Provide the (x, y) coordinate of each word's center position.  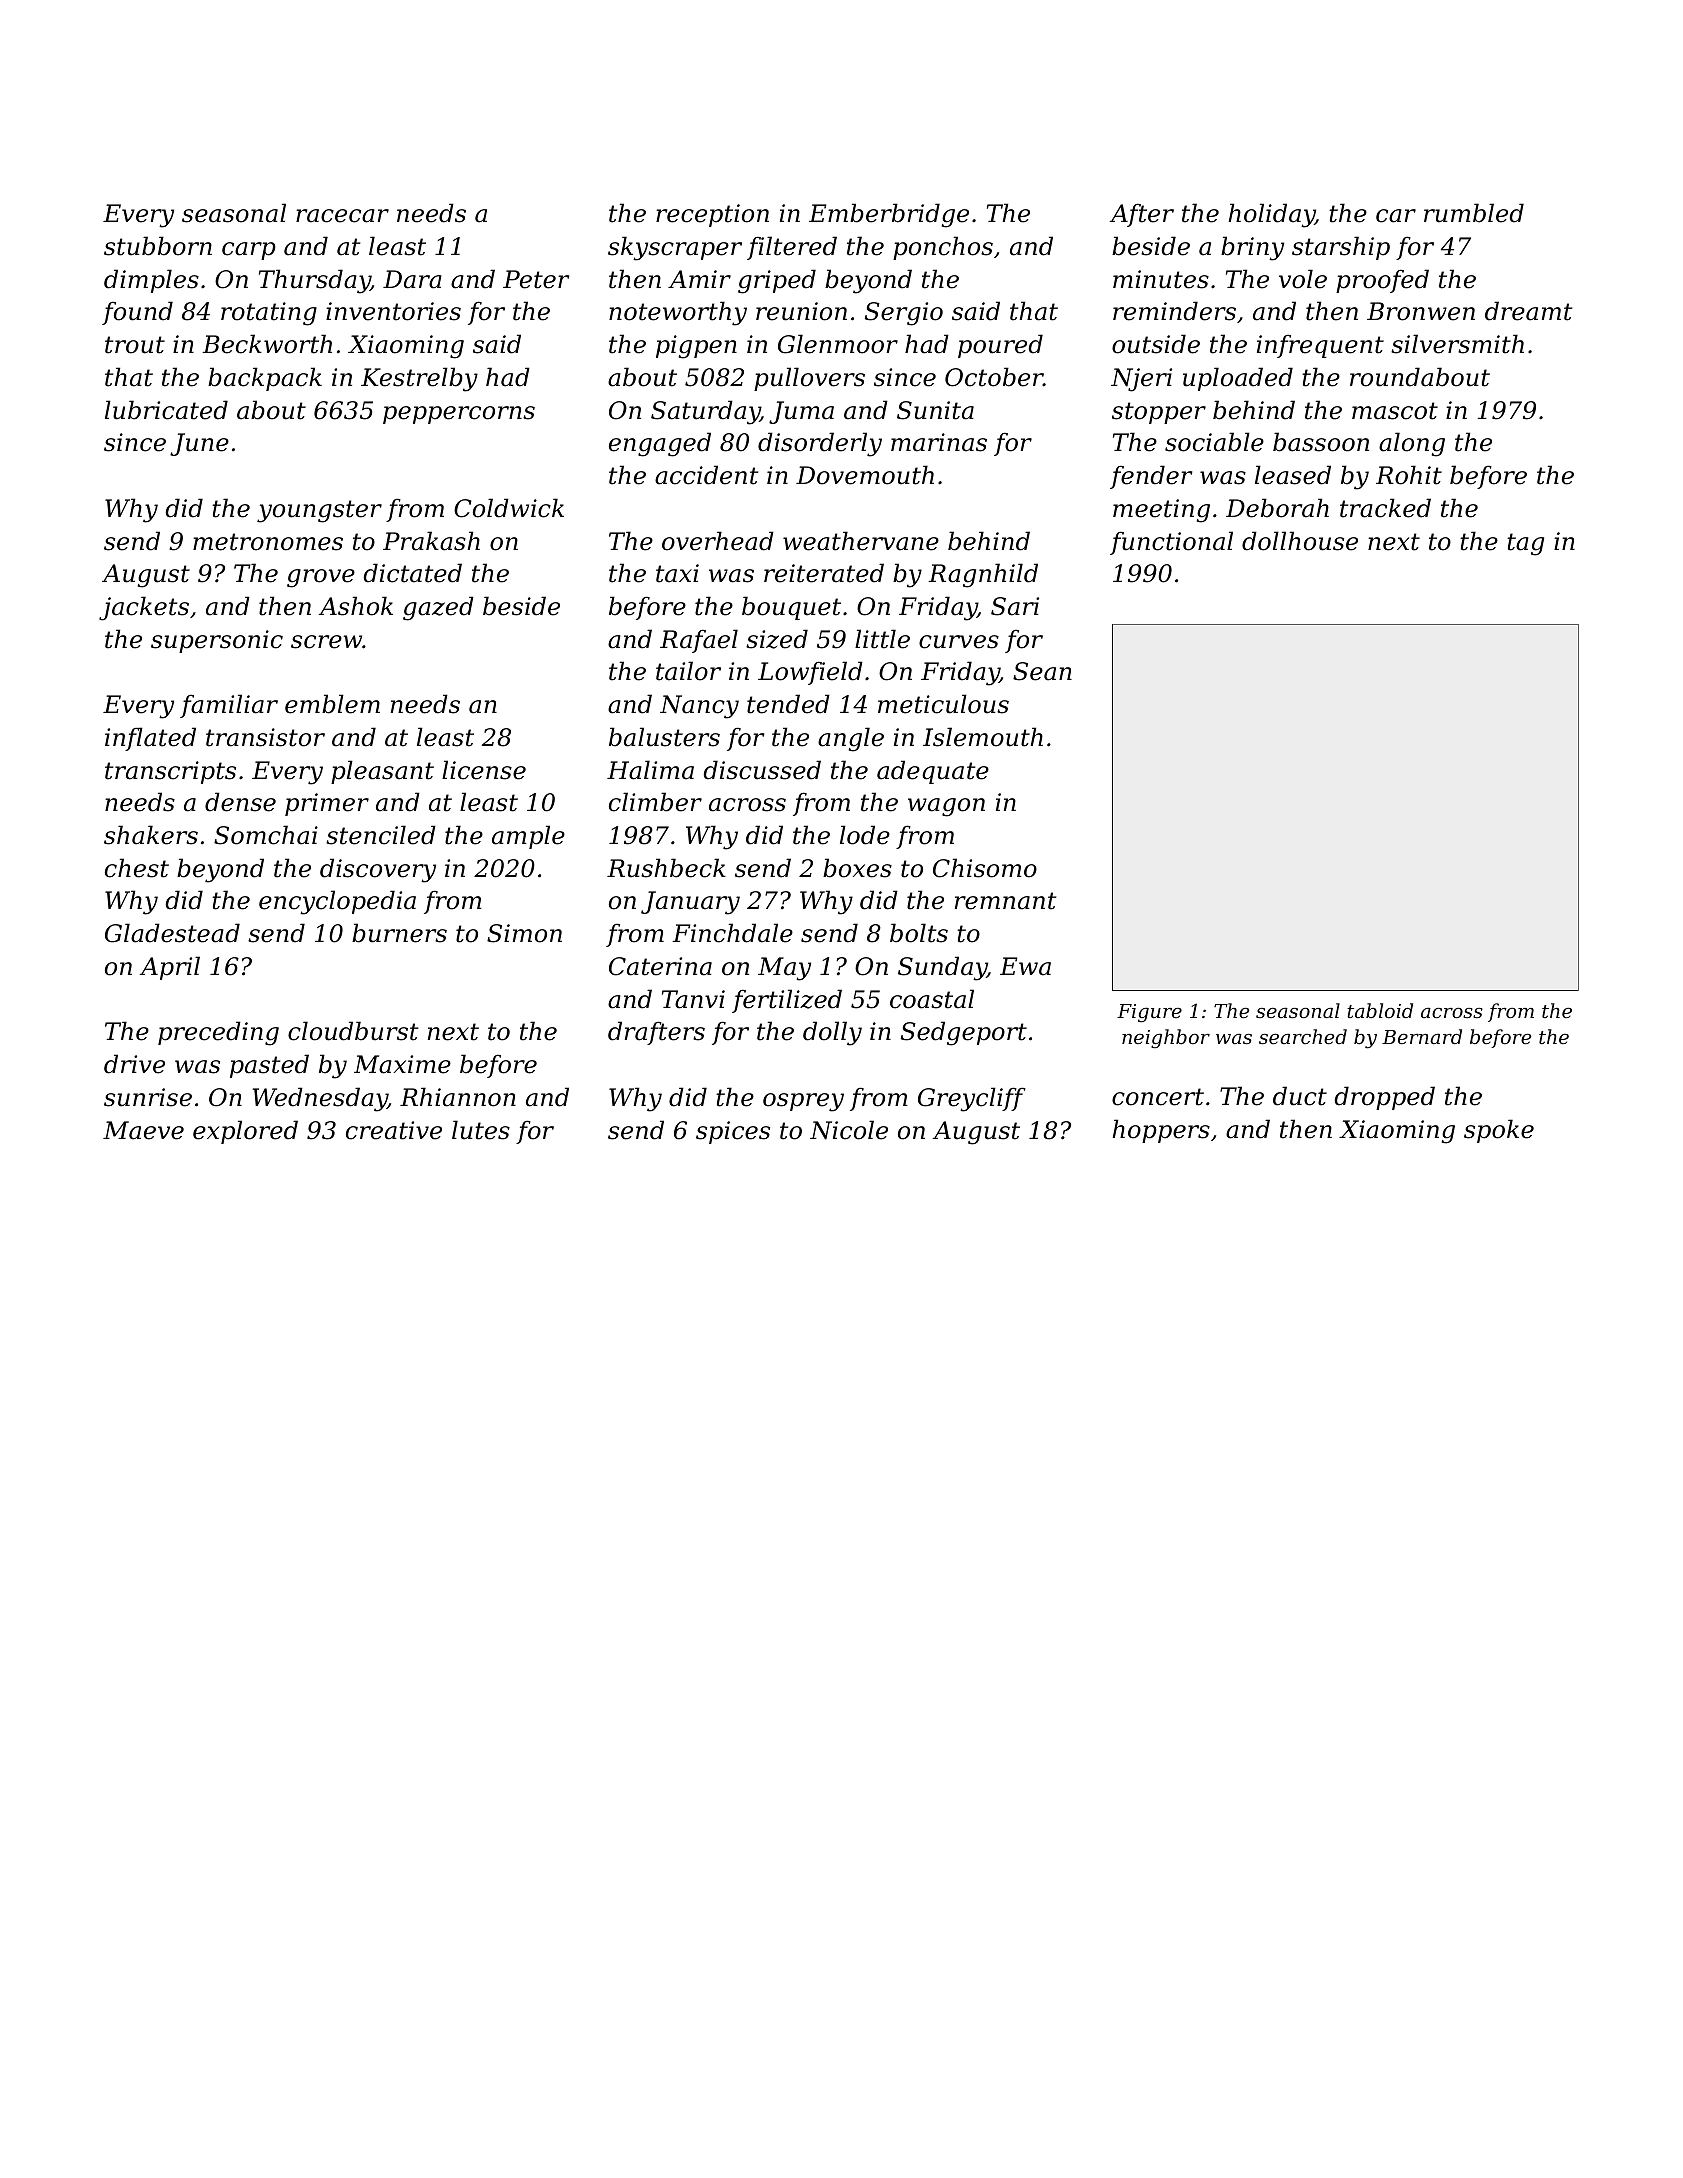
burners (399, 933)
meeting (1161, 511)
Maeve (143, 1130)
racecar (342, 216)
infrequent (1320, 346)
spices (733, 1132)
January (690, 903)
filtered (792, 248)
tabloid (1380, 1010)
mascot (1395, 411)
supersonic (217, 641)
